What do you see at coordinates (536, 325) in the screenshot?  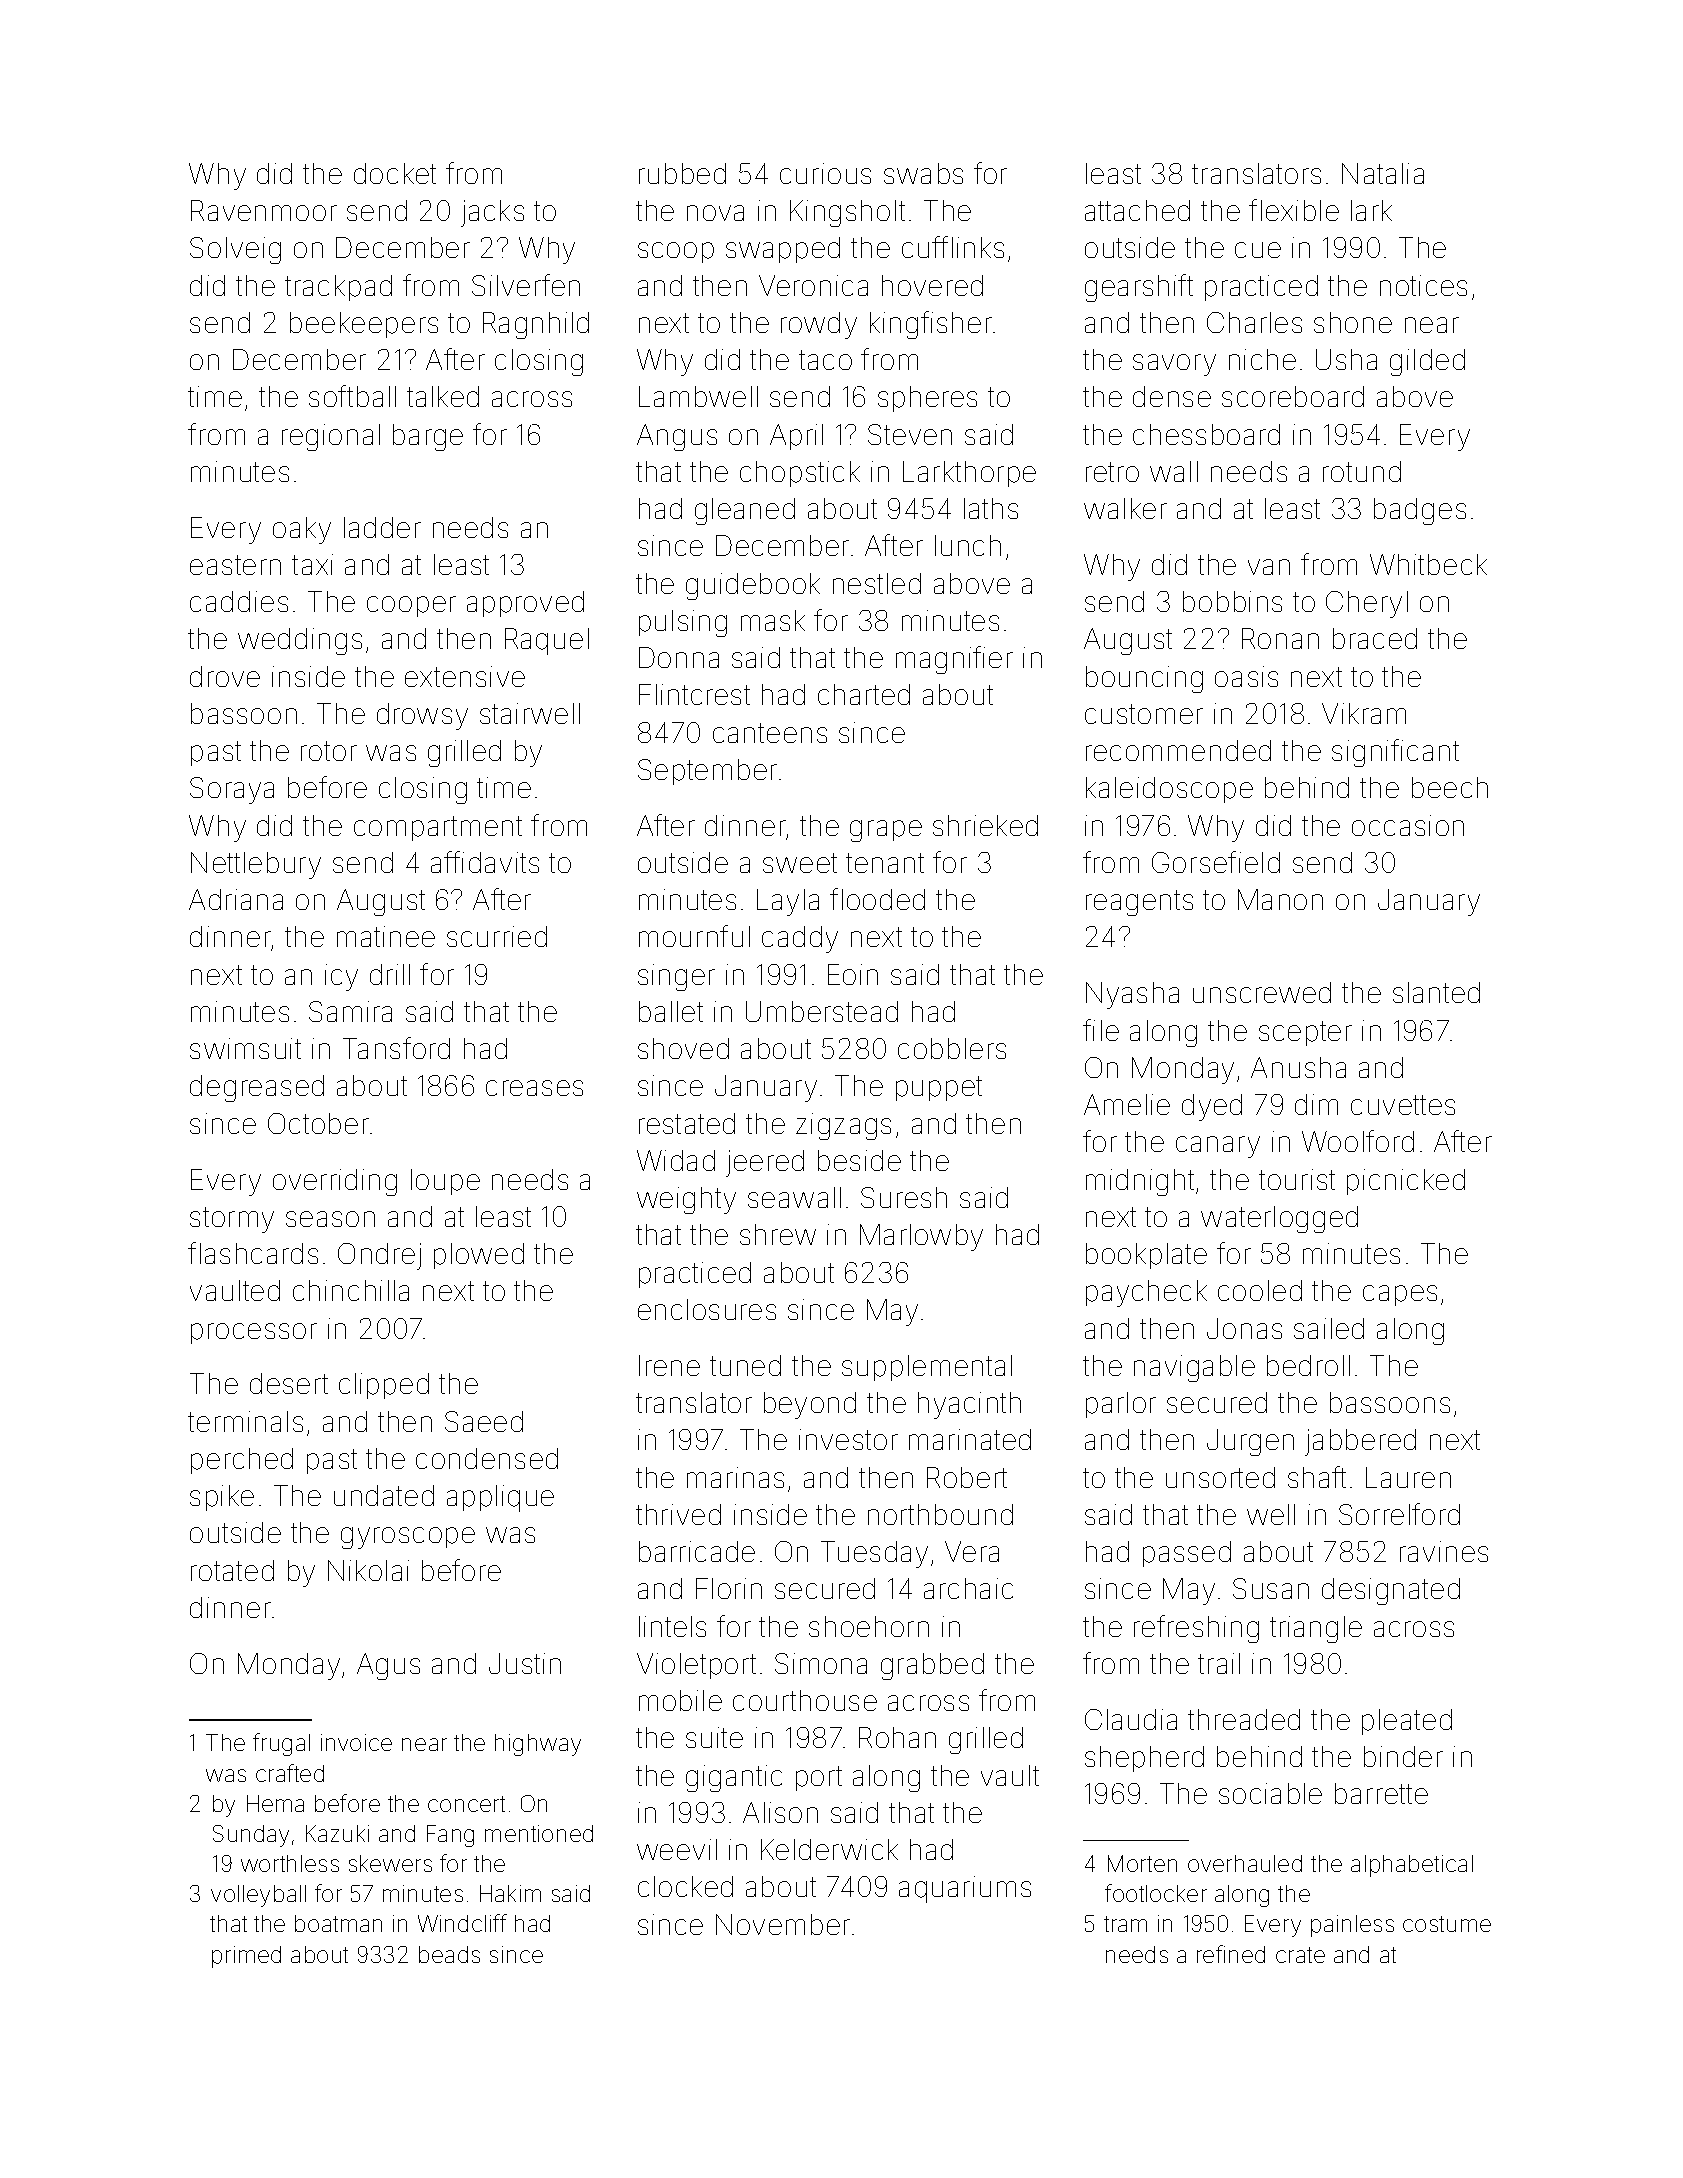 I see `Ragnhild` at bounding box center [536, 325].
